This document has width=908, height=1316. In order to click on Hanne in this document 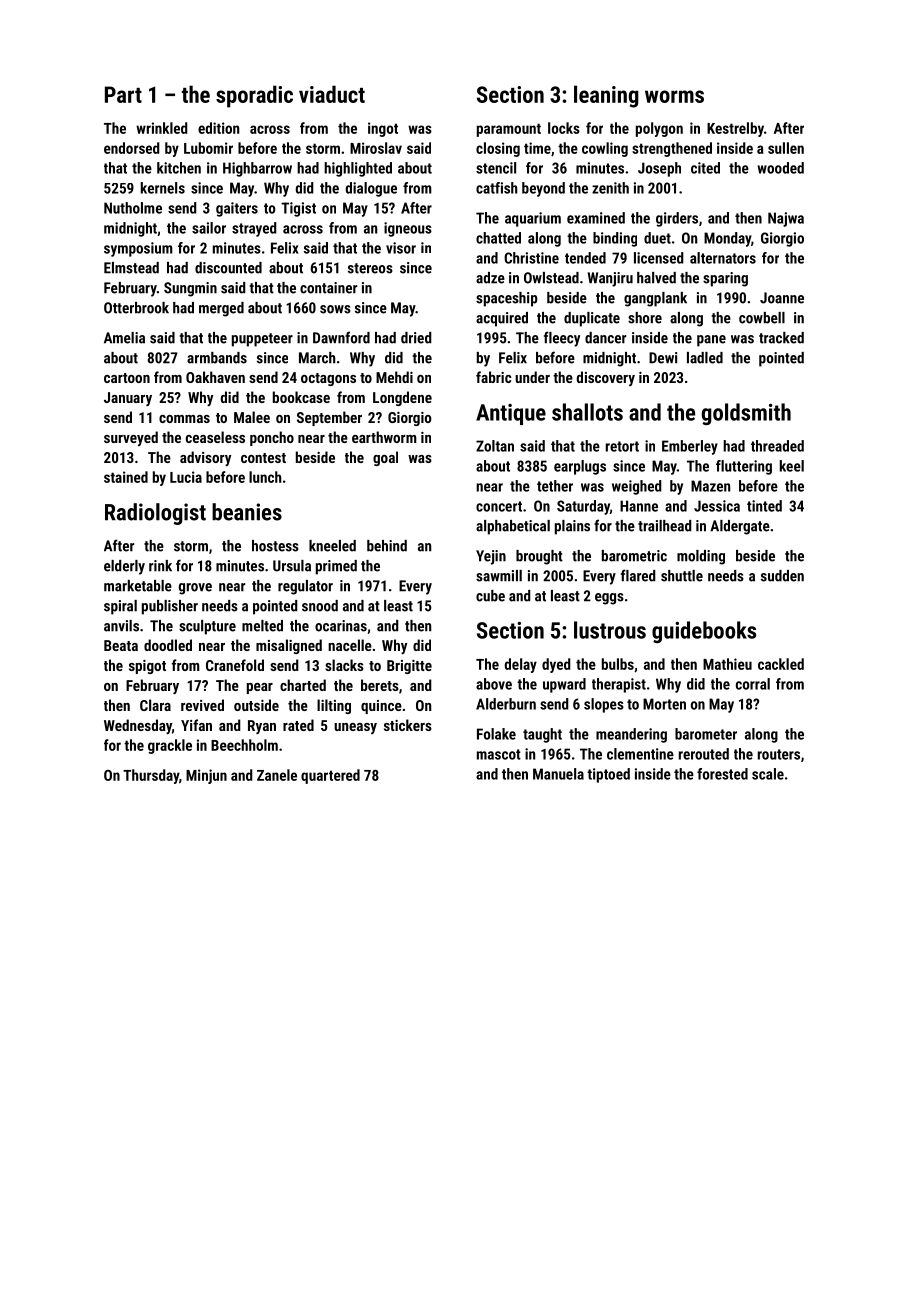, I will do `click(639, 506)`.
